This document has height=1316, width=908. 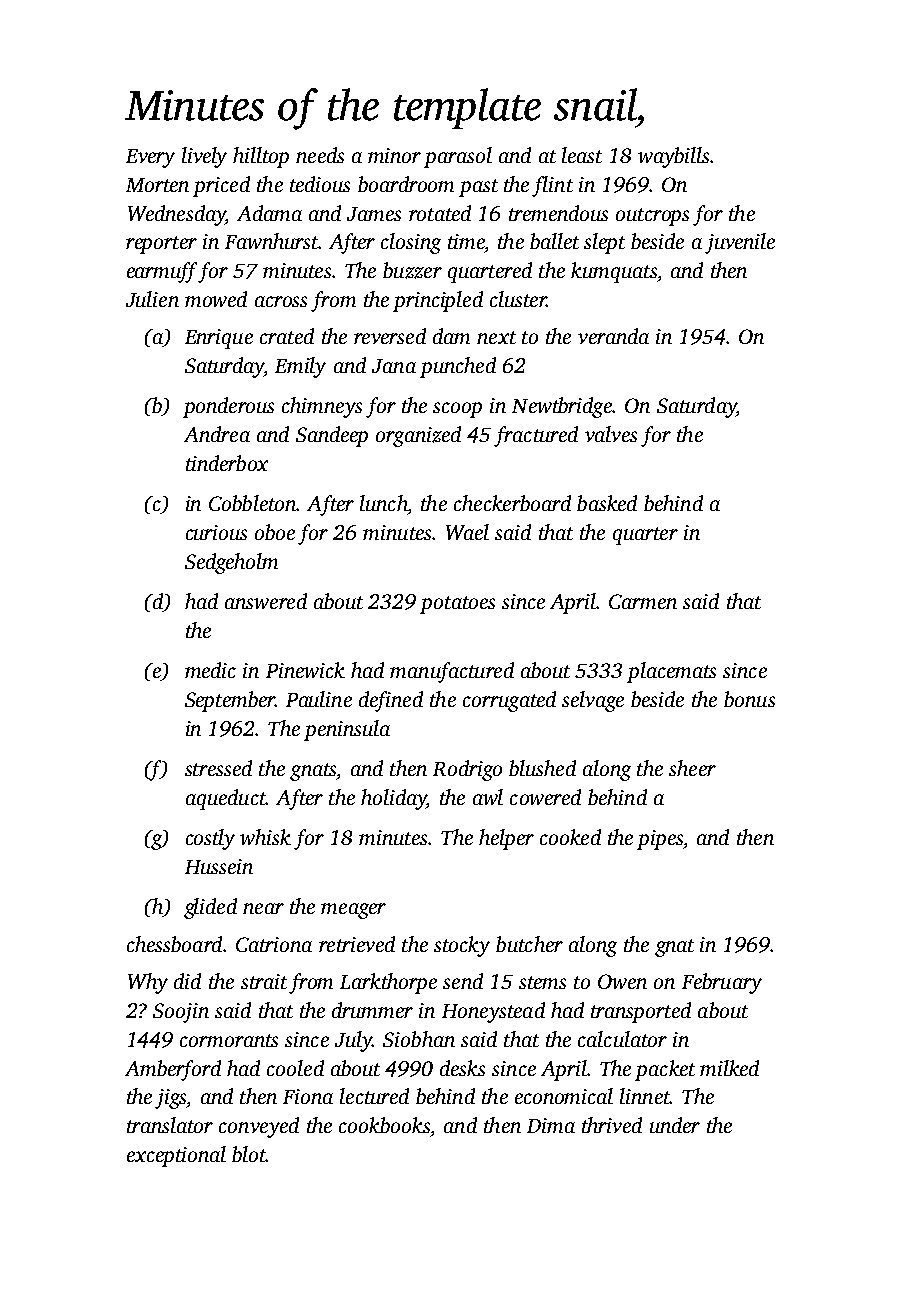 I want to click on placemats, so click(x=671, y=672).
